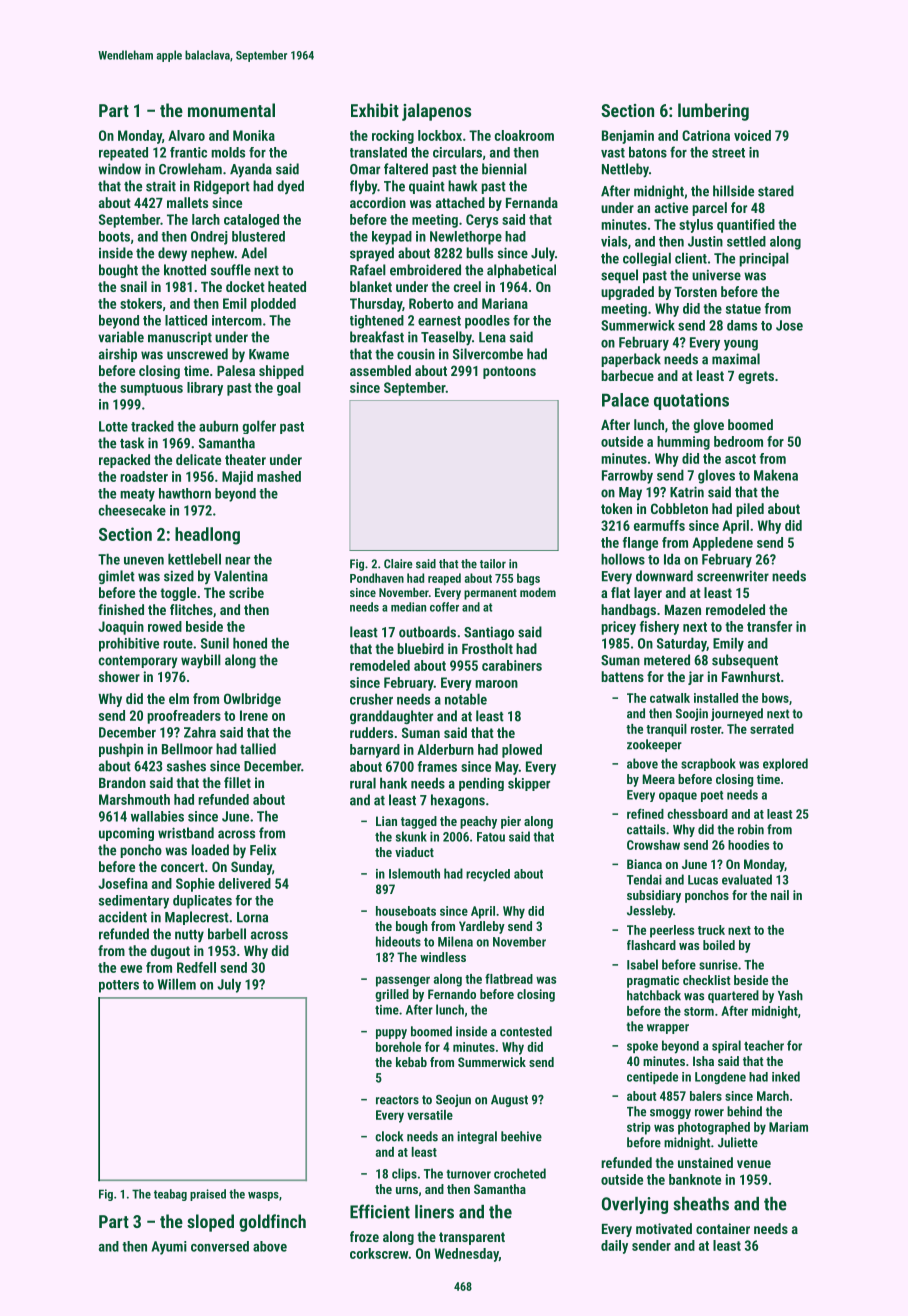 The height and width of the screenshot is (1316, 908). Describe the element at coordinates (176, 984) in the screenshot. I see `Willem` at that location.
